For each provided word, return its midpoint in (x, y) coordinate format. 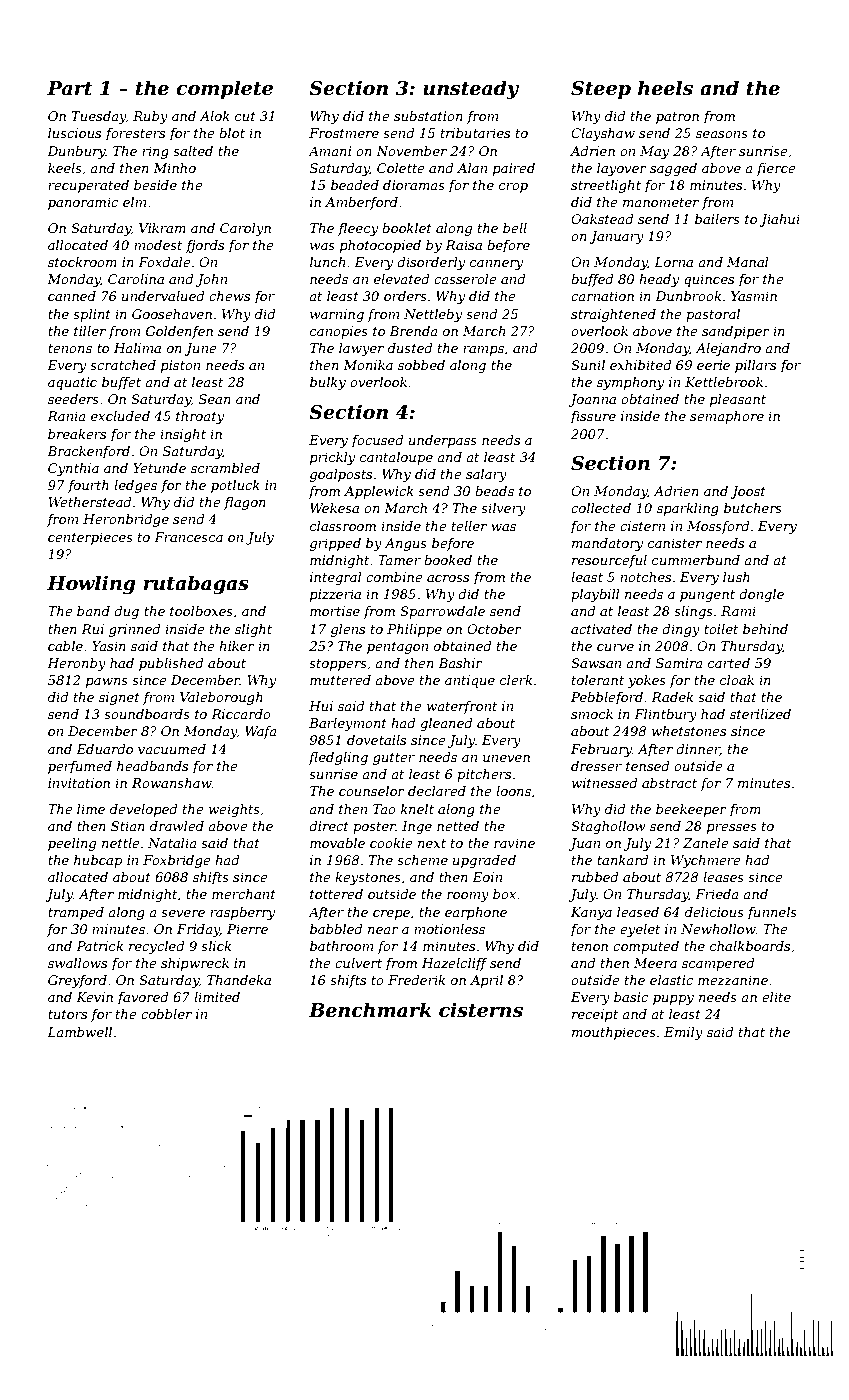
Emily (683, 1033)
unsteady (471, 89)
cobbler (166, 1014)
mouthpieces (614, 1033)
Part (69, 88)
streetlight (606, 186)
